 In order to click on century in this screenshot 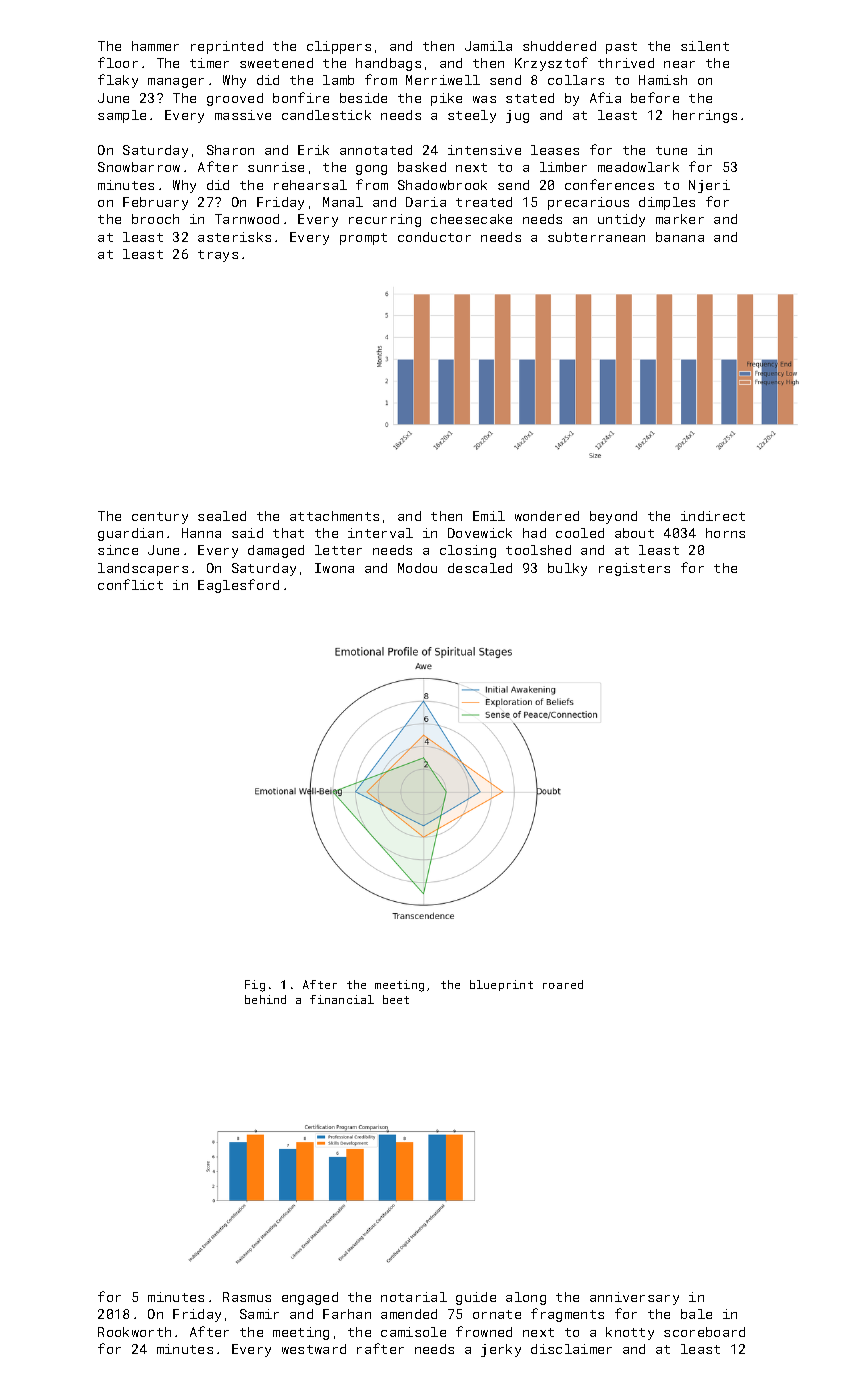, I will do `click(160, 518)`.
